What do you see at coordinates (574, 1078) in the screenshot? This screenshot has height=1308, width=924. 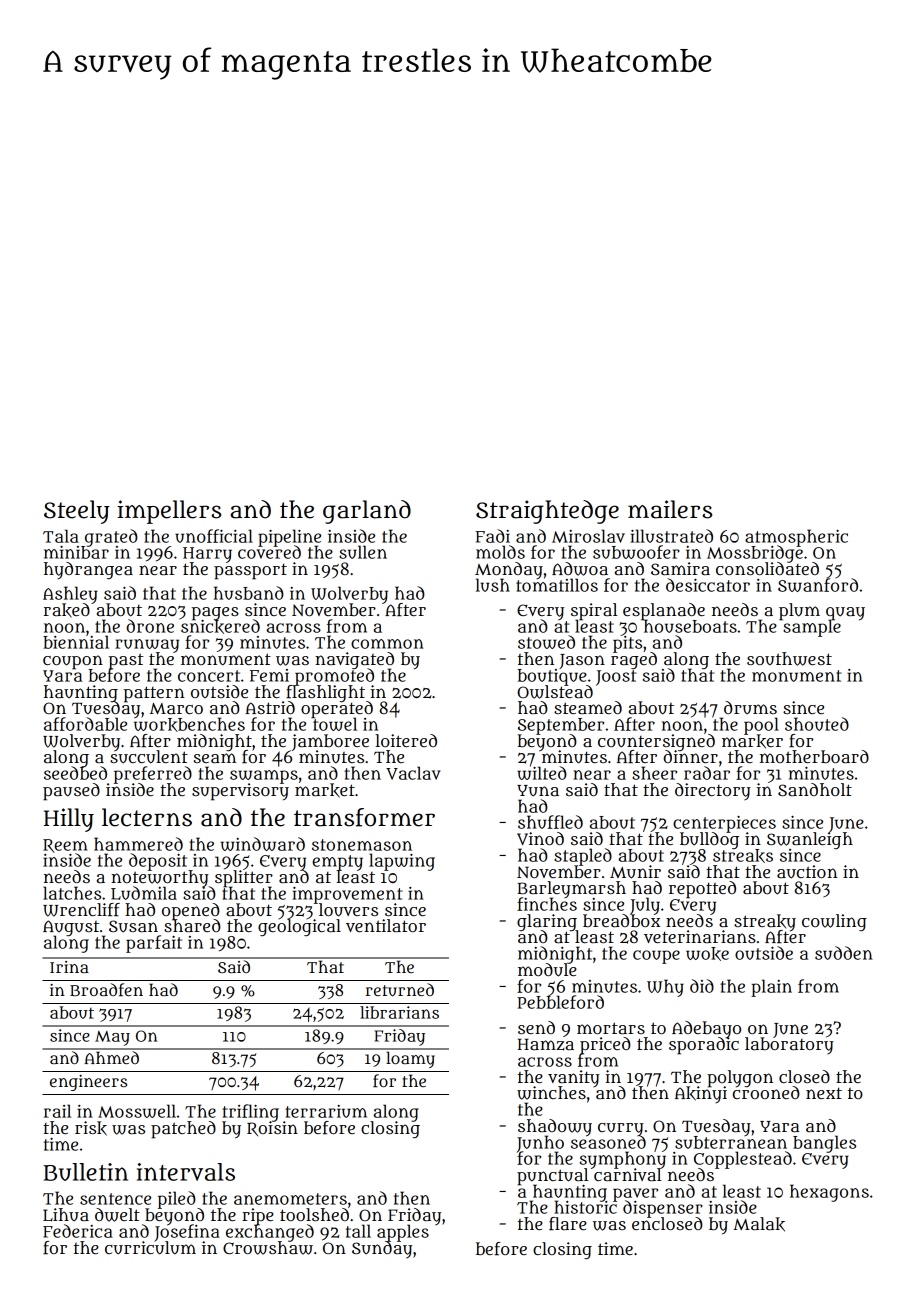 I see `vanity` at bounding box center [574, 1078].
